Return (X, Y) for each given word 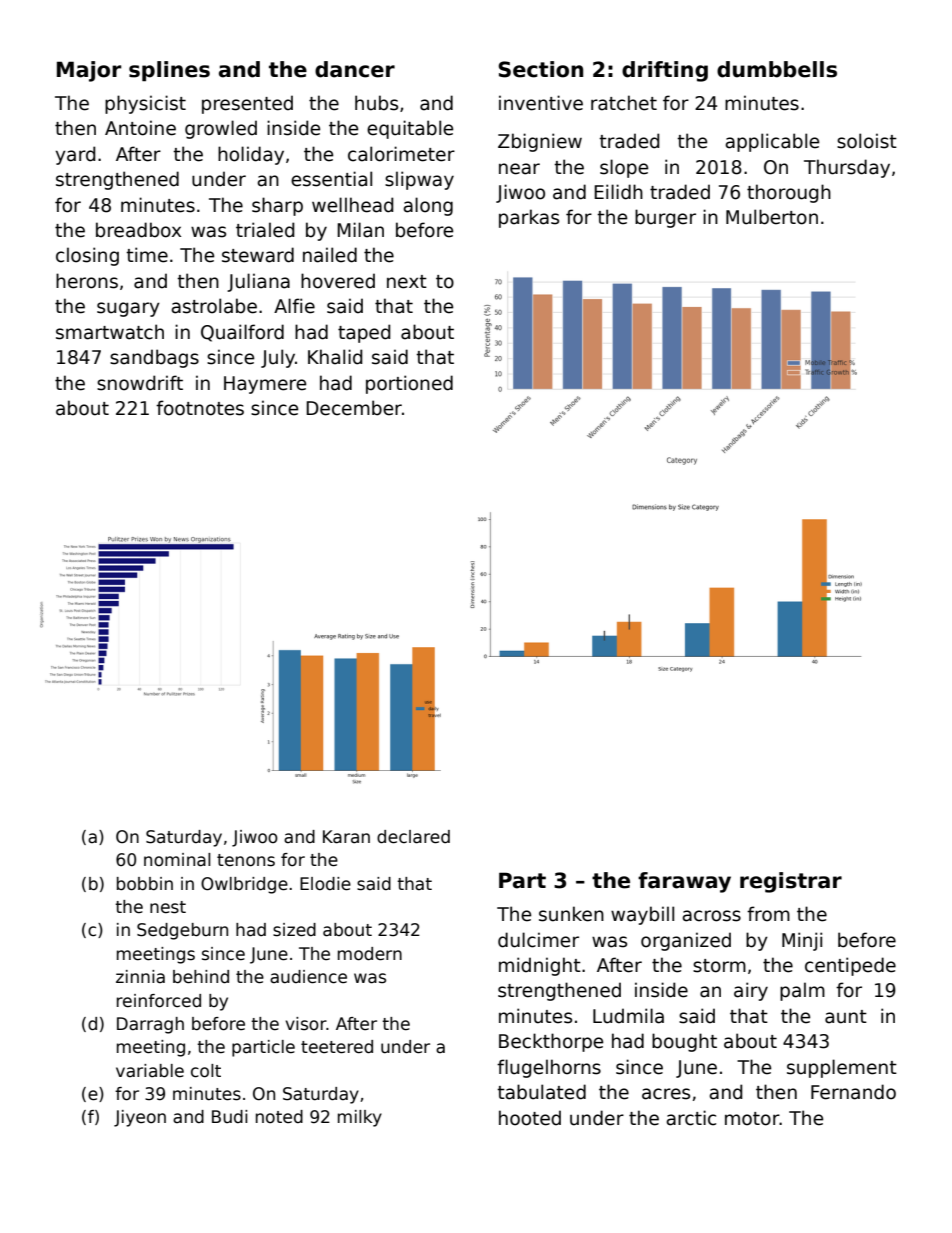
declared (413, 837)
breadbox (138, 230)
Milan (360, 230)
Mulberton (772, 217)
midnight (540, 966)
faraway (684, 882)
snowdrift (140, 383)
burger (665, 218)
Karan (346, 837)
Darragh (150, 1025)
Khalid (335, 357)
